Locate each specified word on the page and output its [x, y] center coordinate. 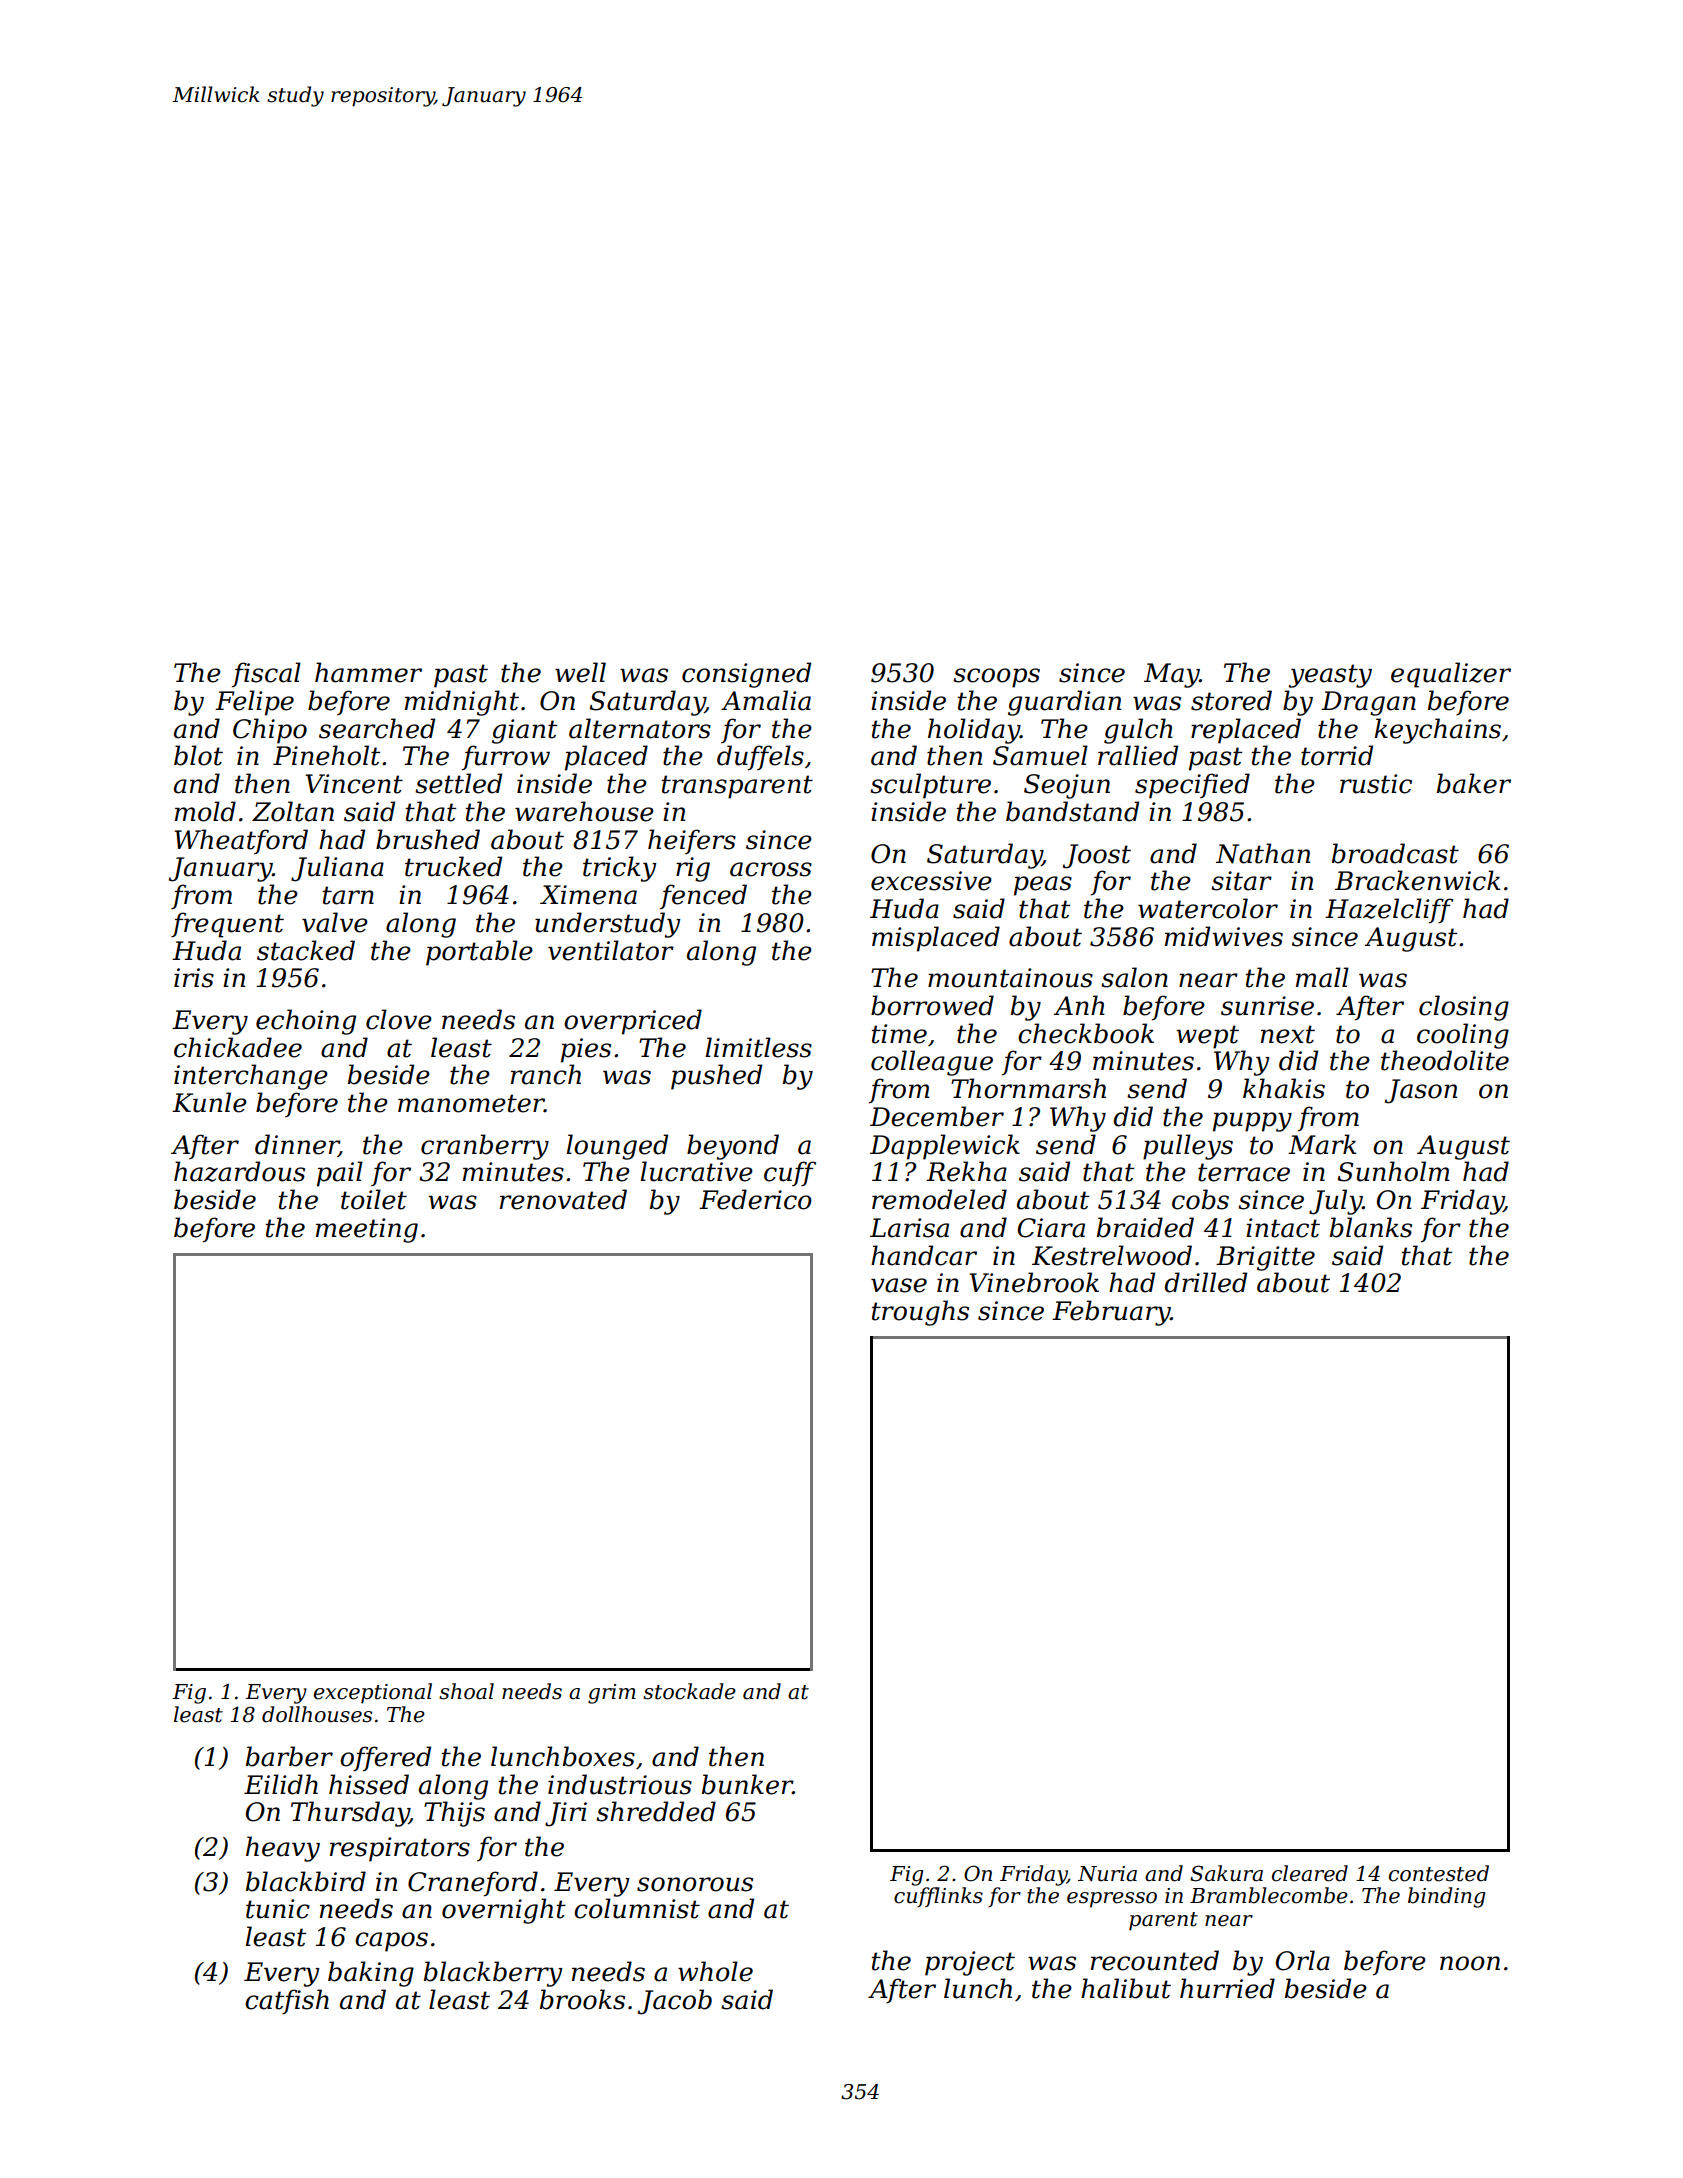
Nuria [1107, 1874]
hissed [369, 1784]
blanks [1371, 1227]
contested [1439, 1873]
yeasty [1330, 676]
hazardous [239, 1171]
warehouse [584, 811]
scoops [996, 678]
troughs [920, 1313]
